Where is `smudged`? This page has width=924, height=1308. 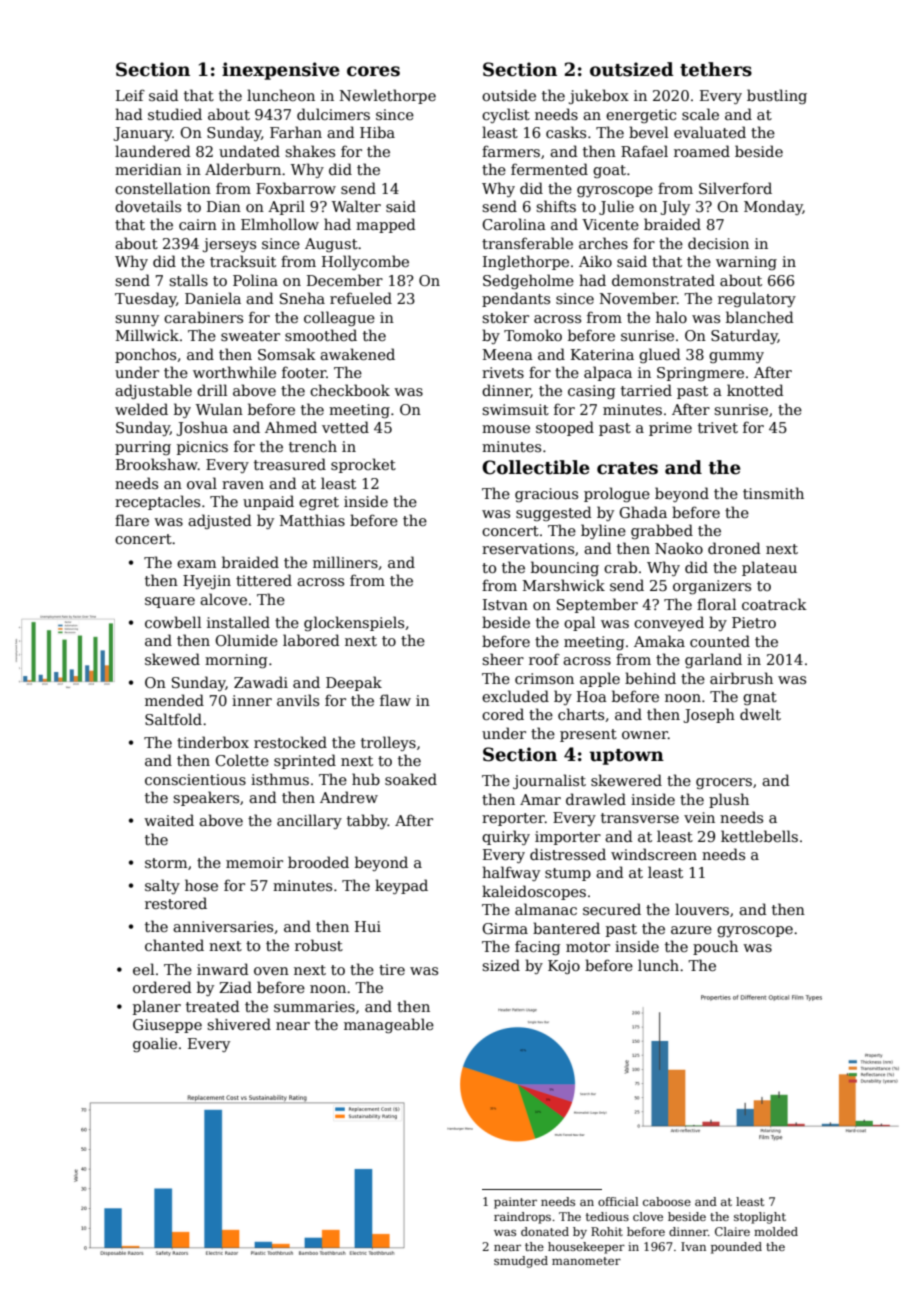 smudged is located at coordinates (521, 1262).
